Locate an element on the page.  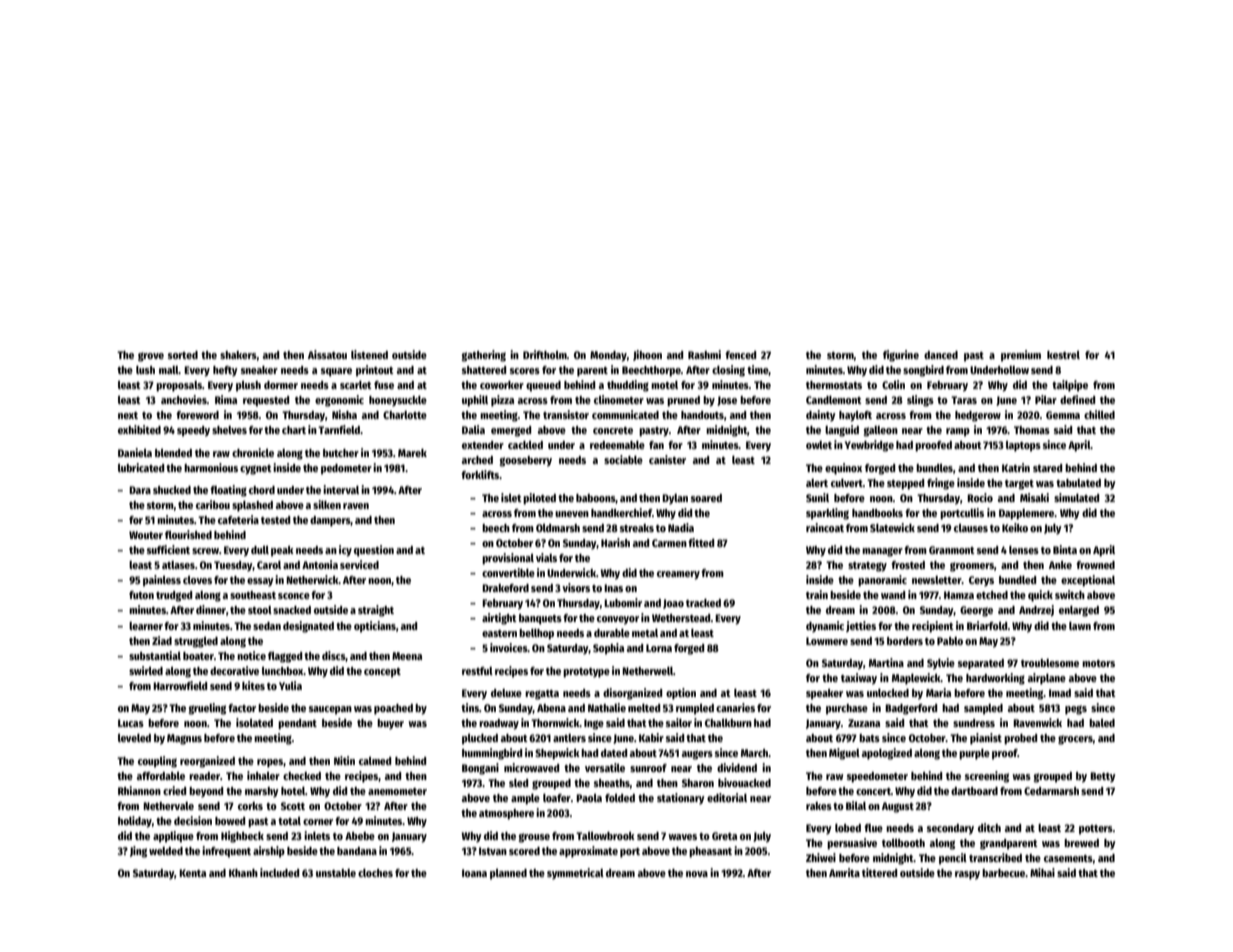
wand is located at coordinates (893, 595).
